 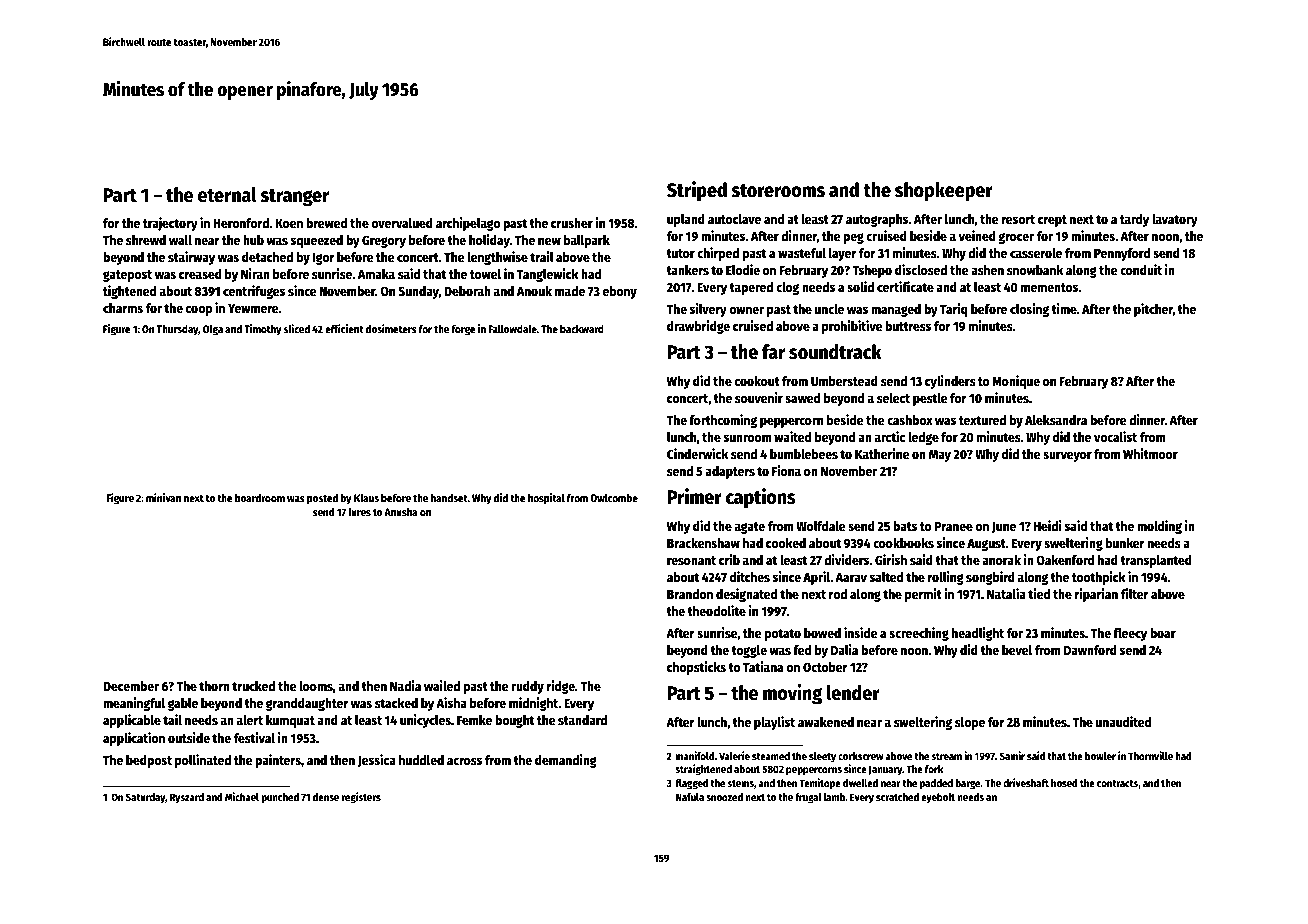 What do you see at coordinates (1018, 219) in the screenshot?
I see `resort` at bounding box center [1018, 219].
